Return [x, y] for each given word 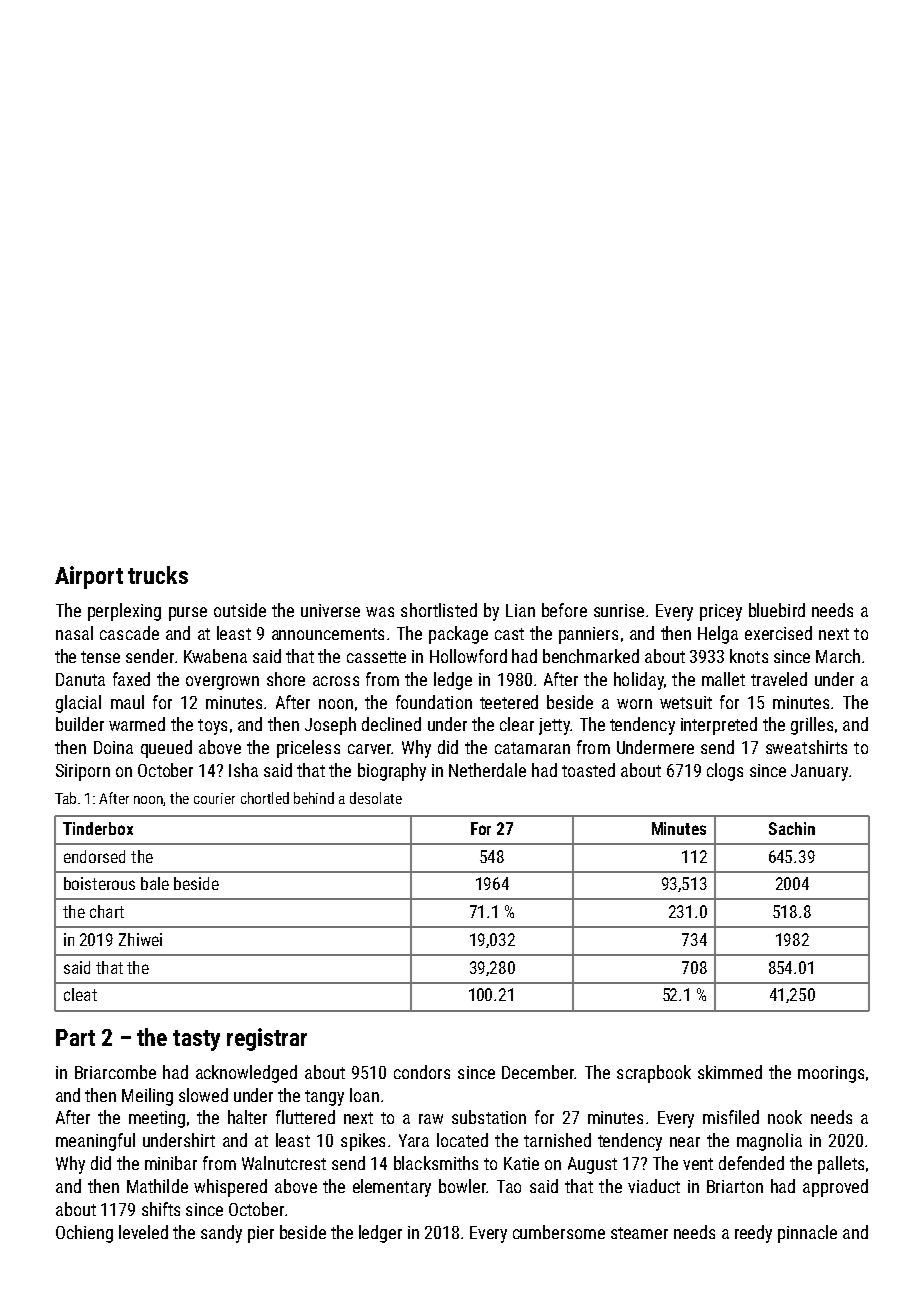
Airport [89, 577]
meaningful [95, 1142]
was [380, 612]
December [538, 1072]
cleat [80, 994]
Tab [65, 798]
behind [314, 798]
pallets [841, 1165]
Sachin [792, 828]
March [838, 656]
